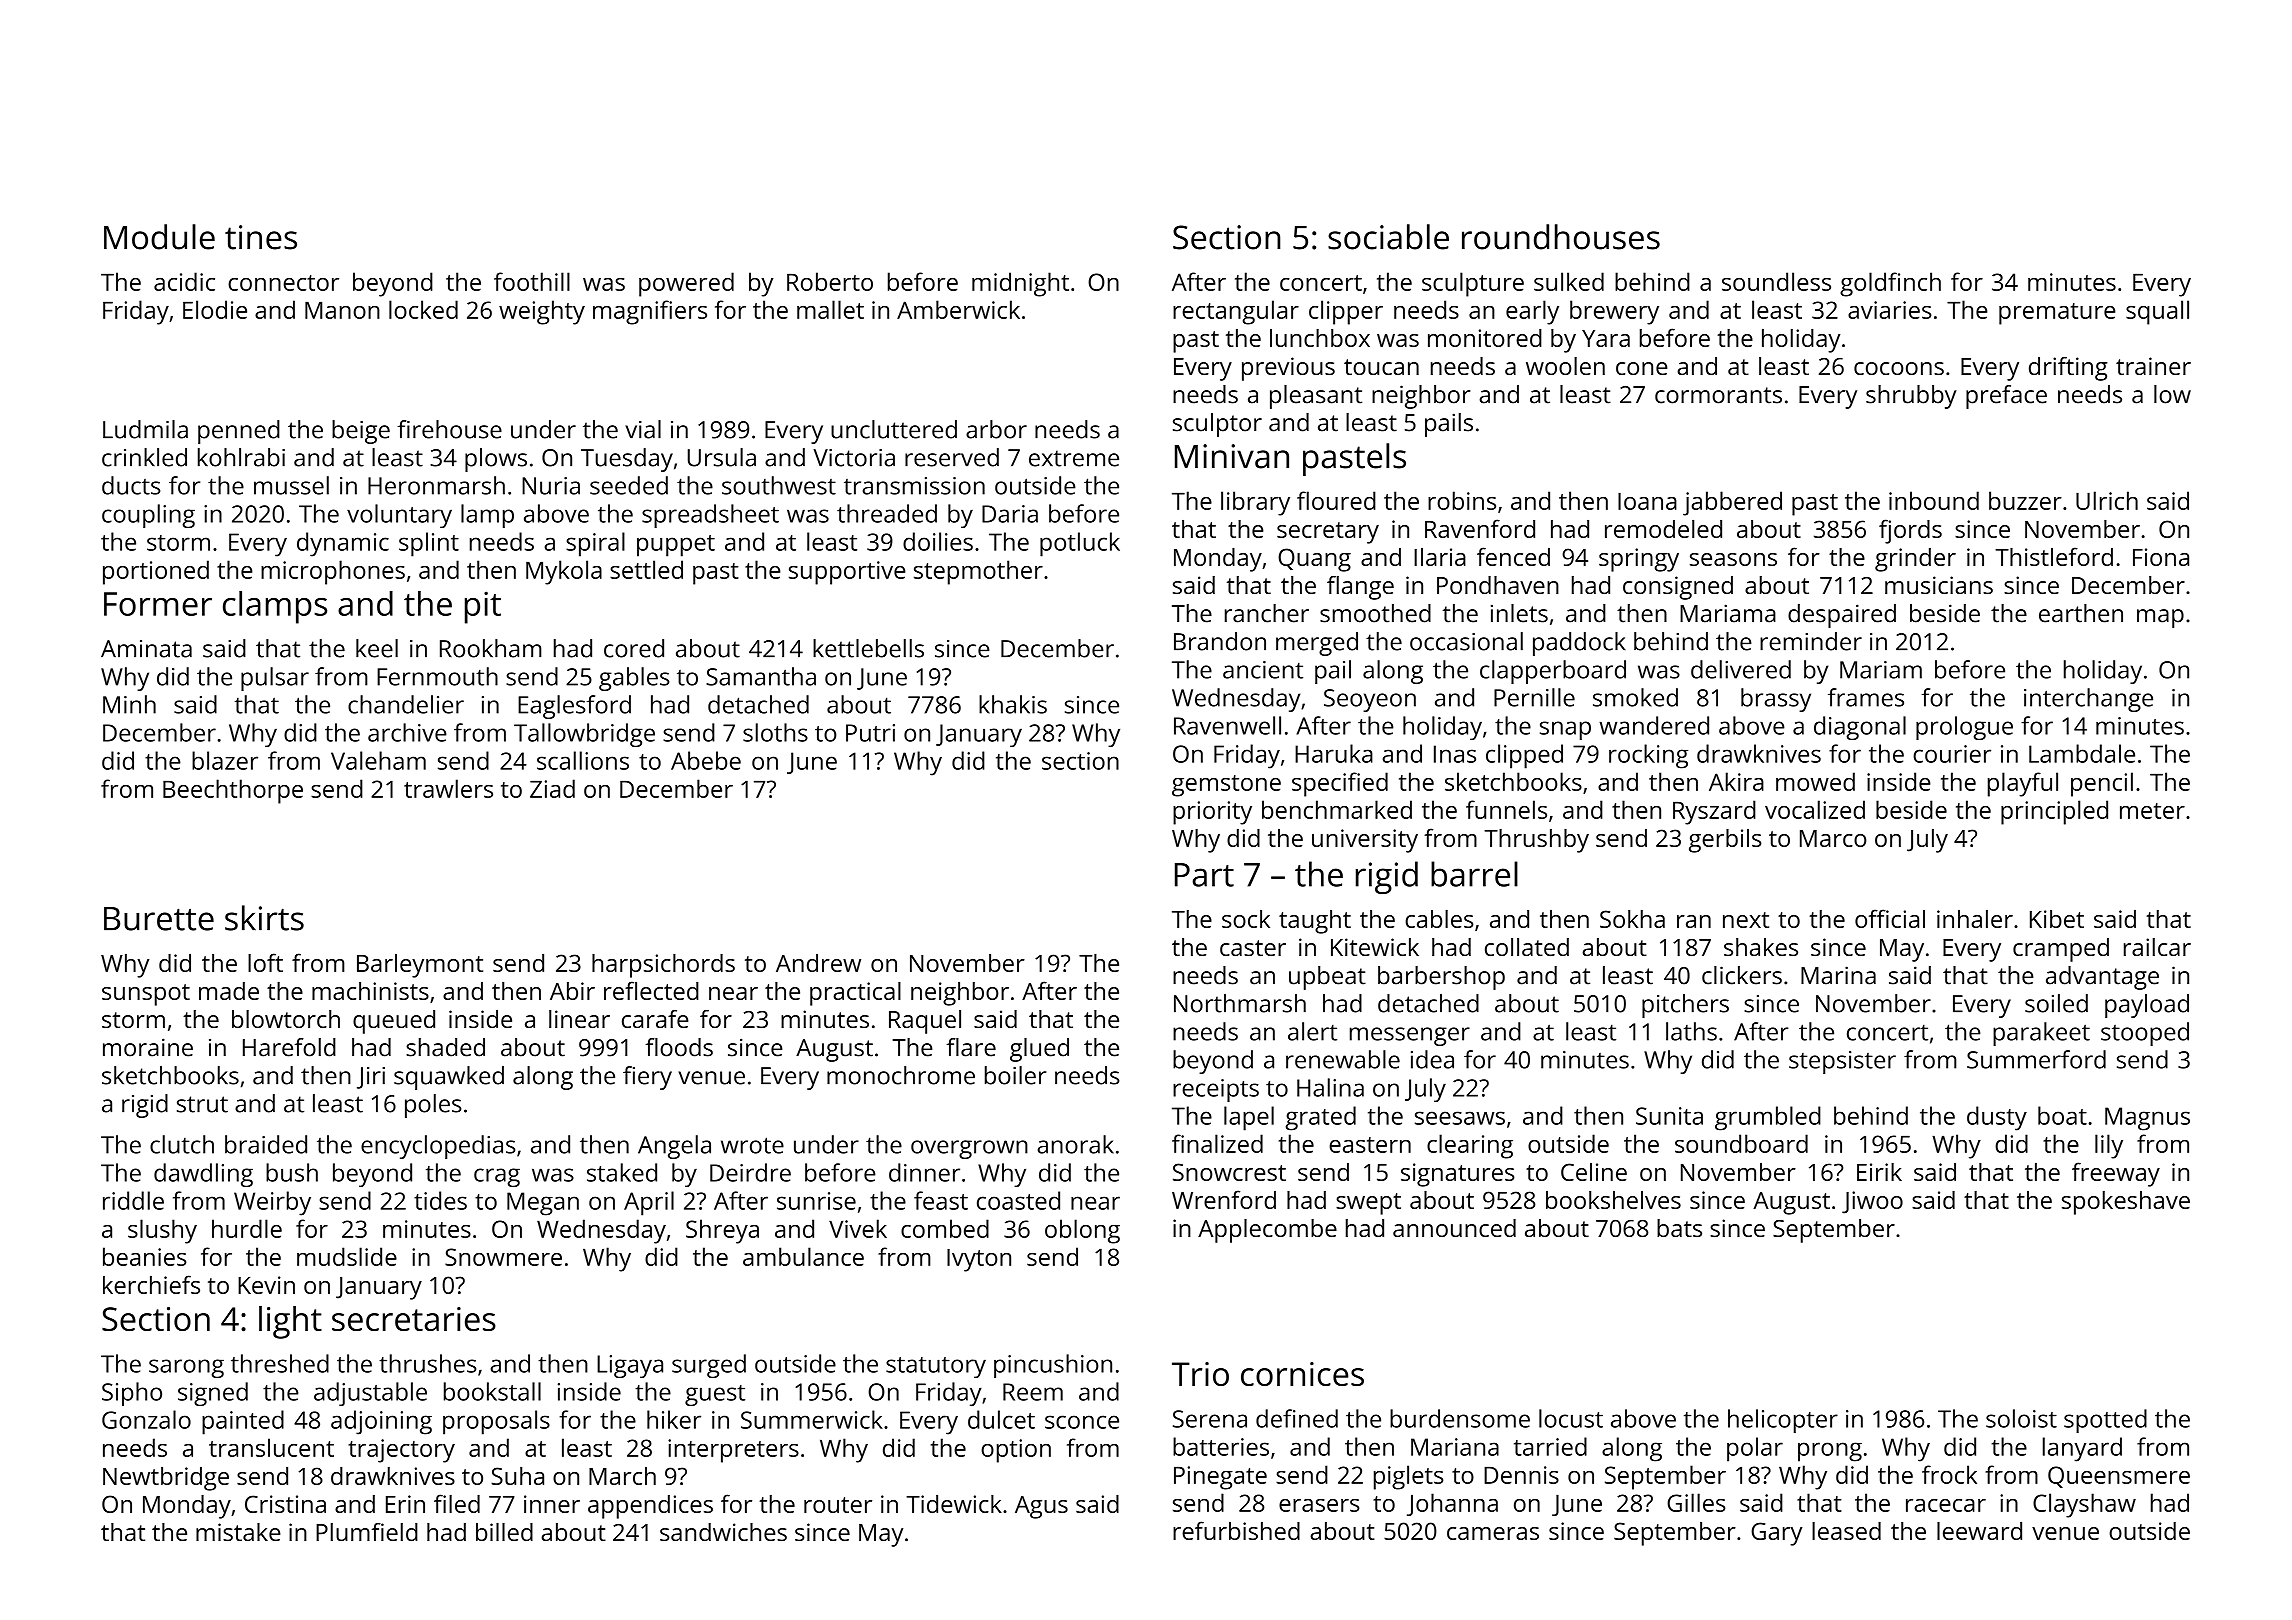 The height and width of the screenshot is (1620, 2292). I want to click on mowed, so click(1815, 781).
